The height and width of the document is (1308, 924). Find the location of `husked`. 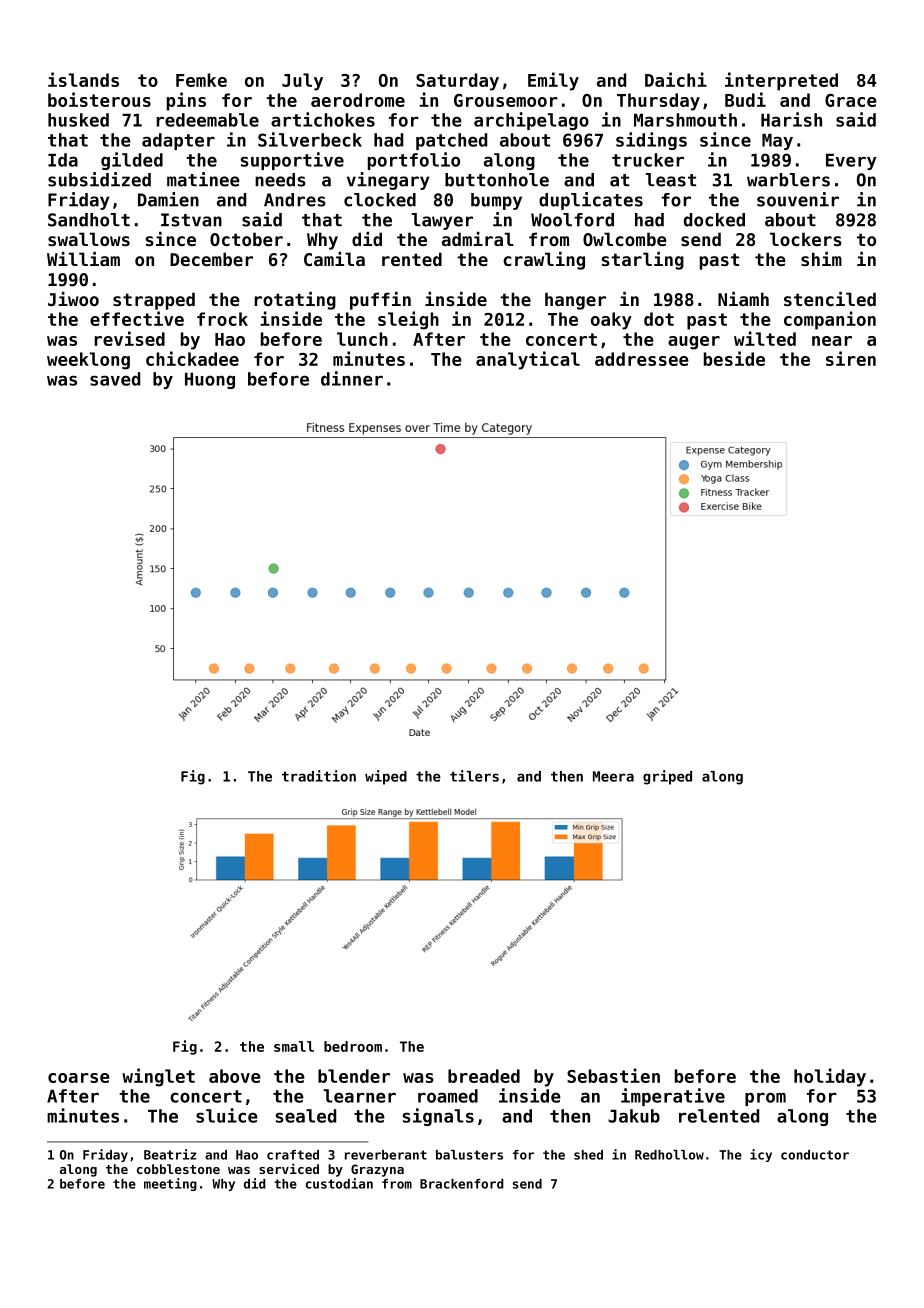

husked is located at coordinates (78, 120).
